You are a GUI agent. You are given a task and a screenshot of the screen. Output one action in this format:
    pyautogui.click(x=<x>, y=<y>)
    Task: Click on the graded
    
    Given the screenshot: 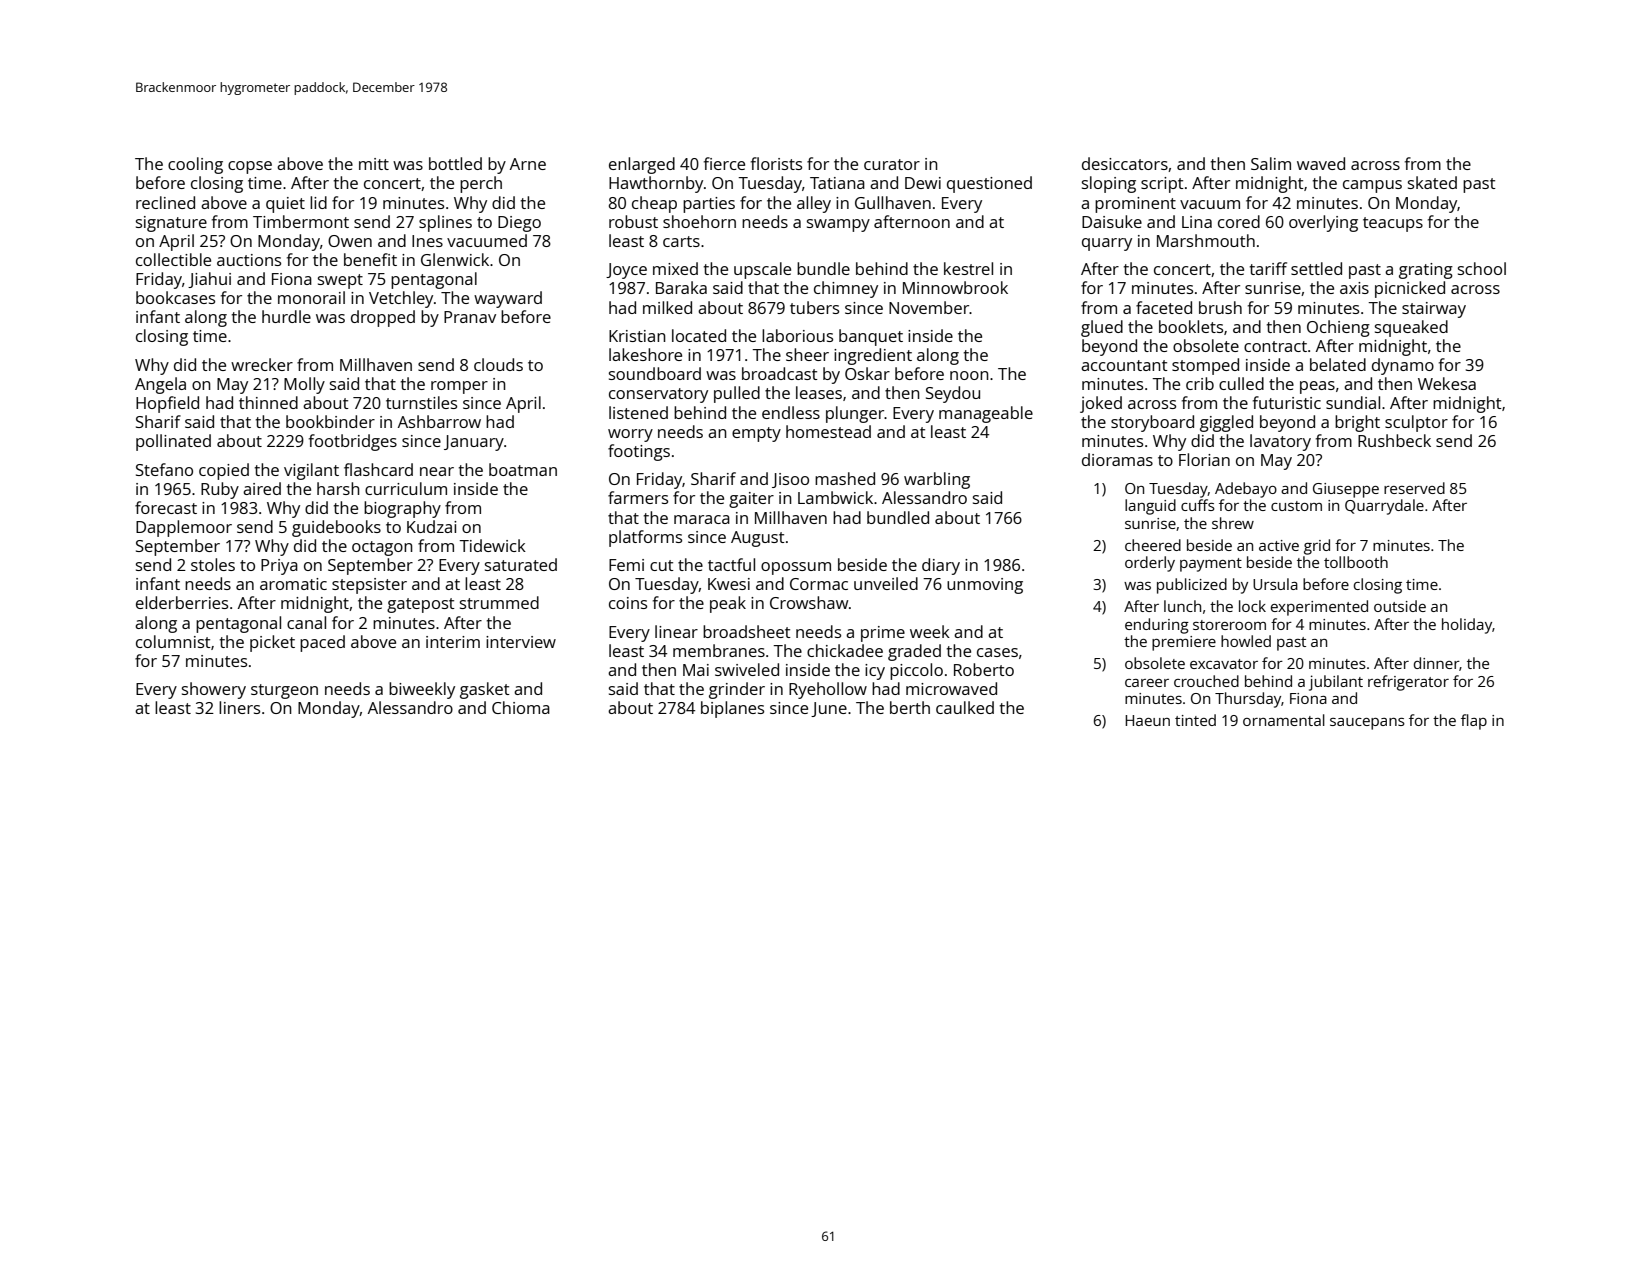 What is the action you would take?
    pyautogui.click(x=914, y=652)
